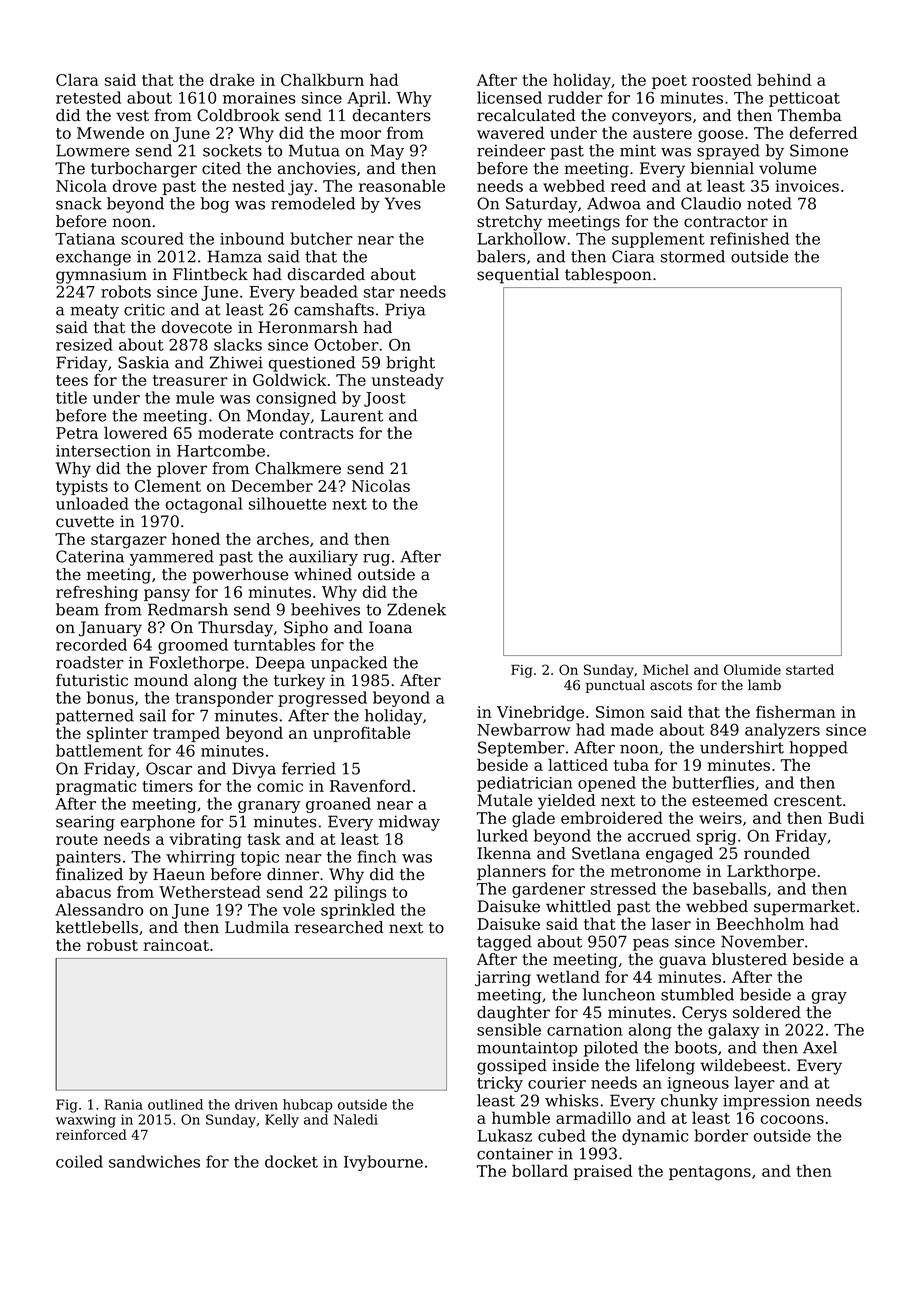  Describe the element at coordinates (608, 276) in the image. I see `tablespoon` at that location.
